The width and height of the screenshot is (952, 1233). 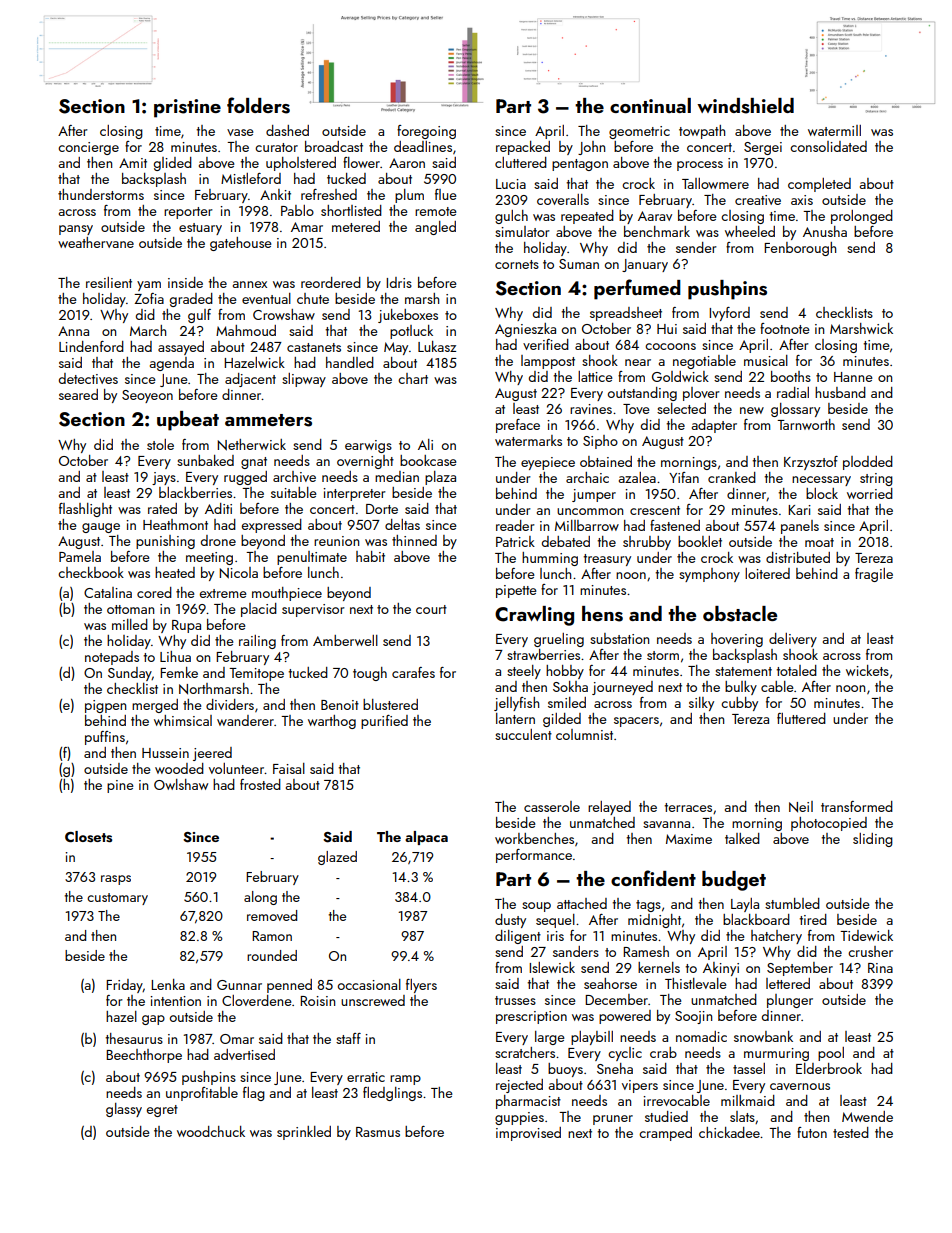 What do you see at coordinates (536, 907) in the screenshot?
I see `soup` at bounding box center [536, 907].
